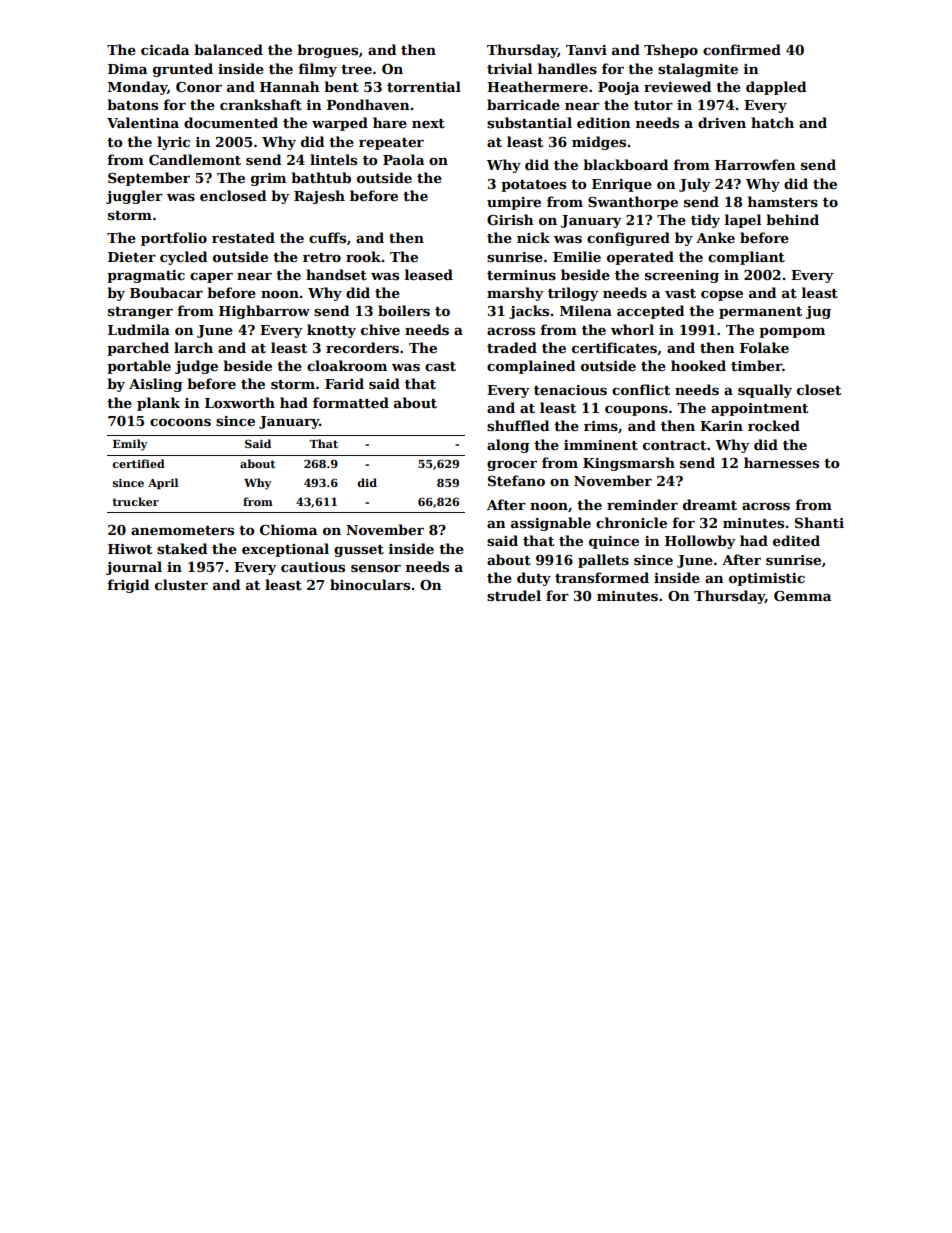  I want to click on exceptional, so click(285, 550).
